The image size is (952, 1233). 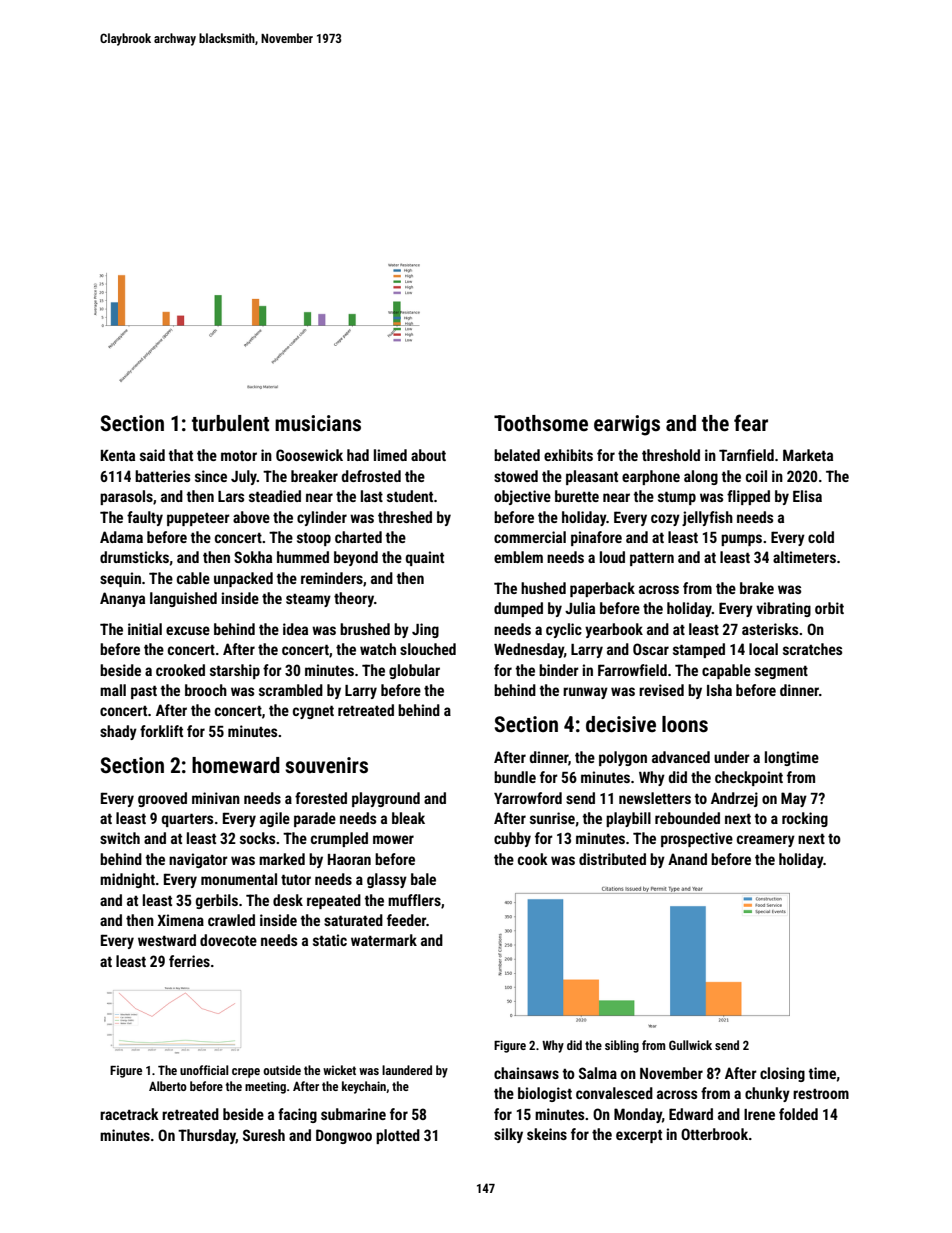 What do you see at coordinates (530, 537) in the screenshot?
I see `commercial` at bounding box center [530, 537].
